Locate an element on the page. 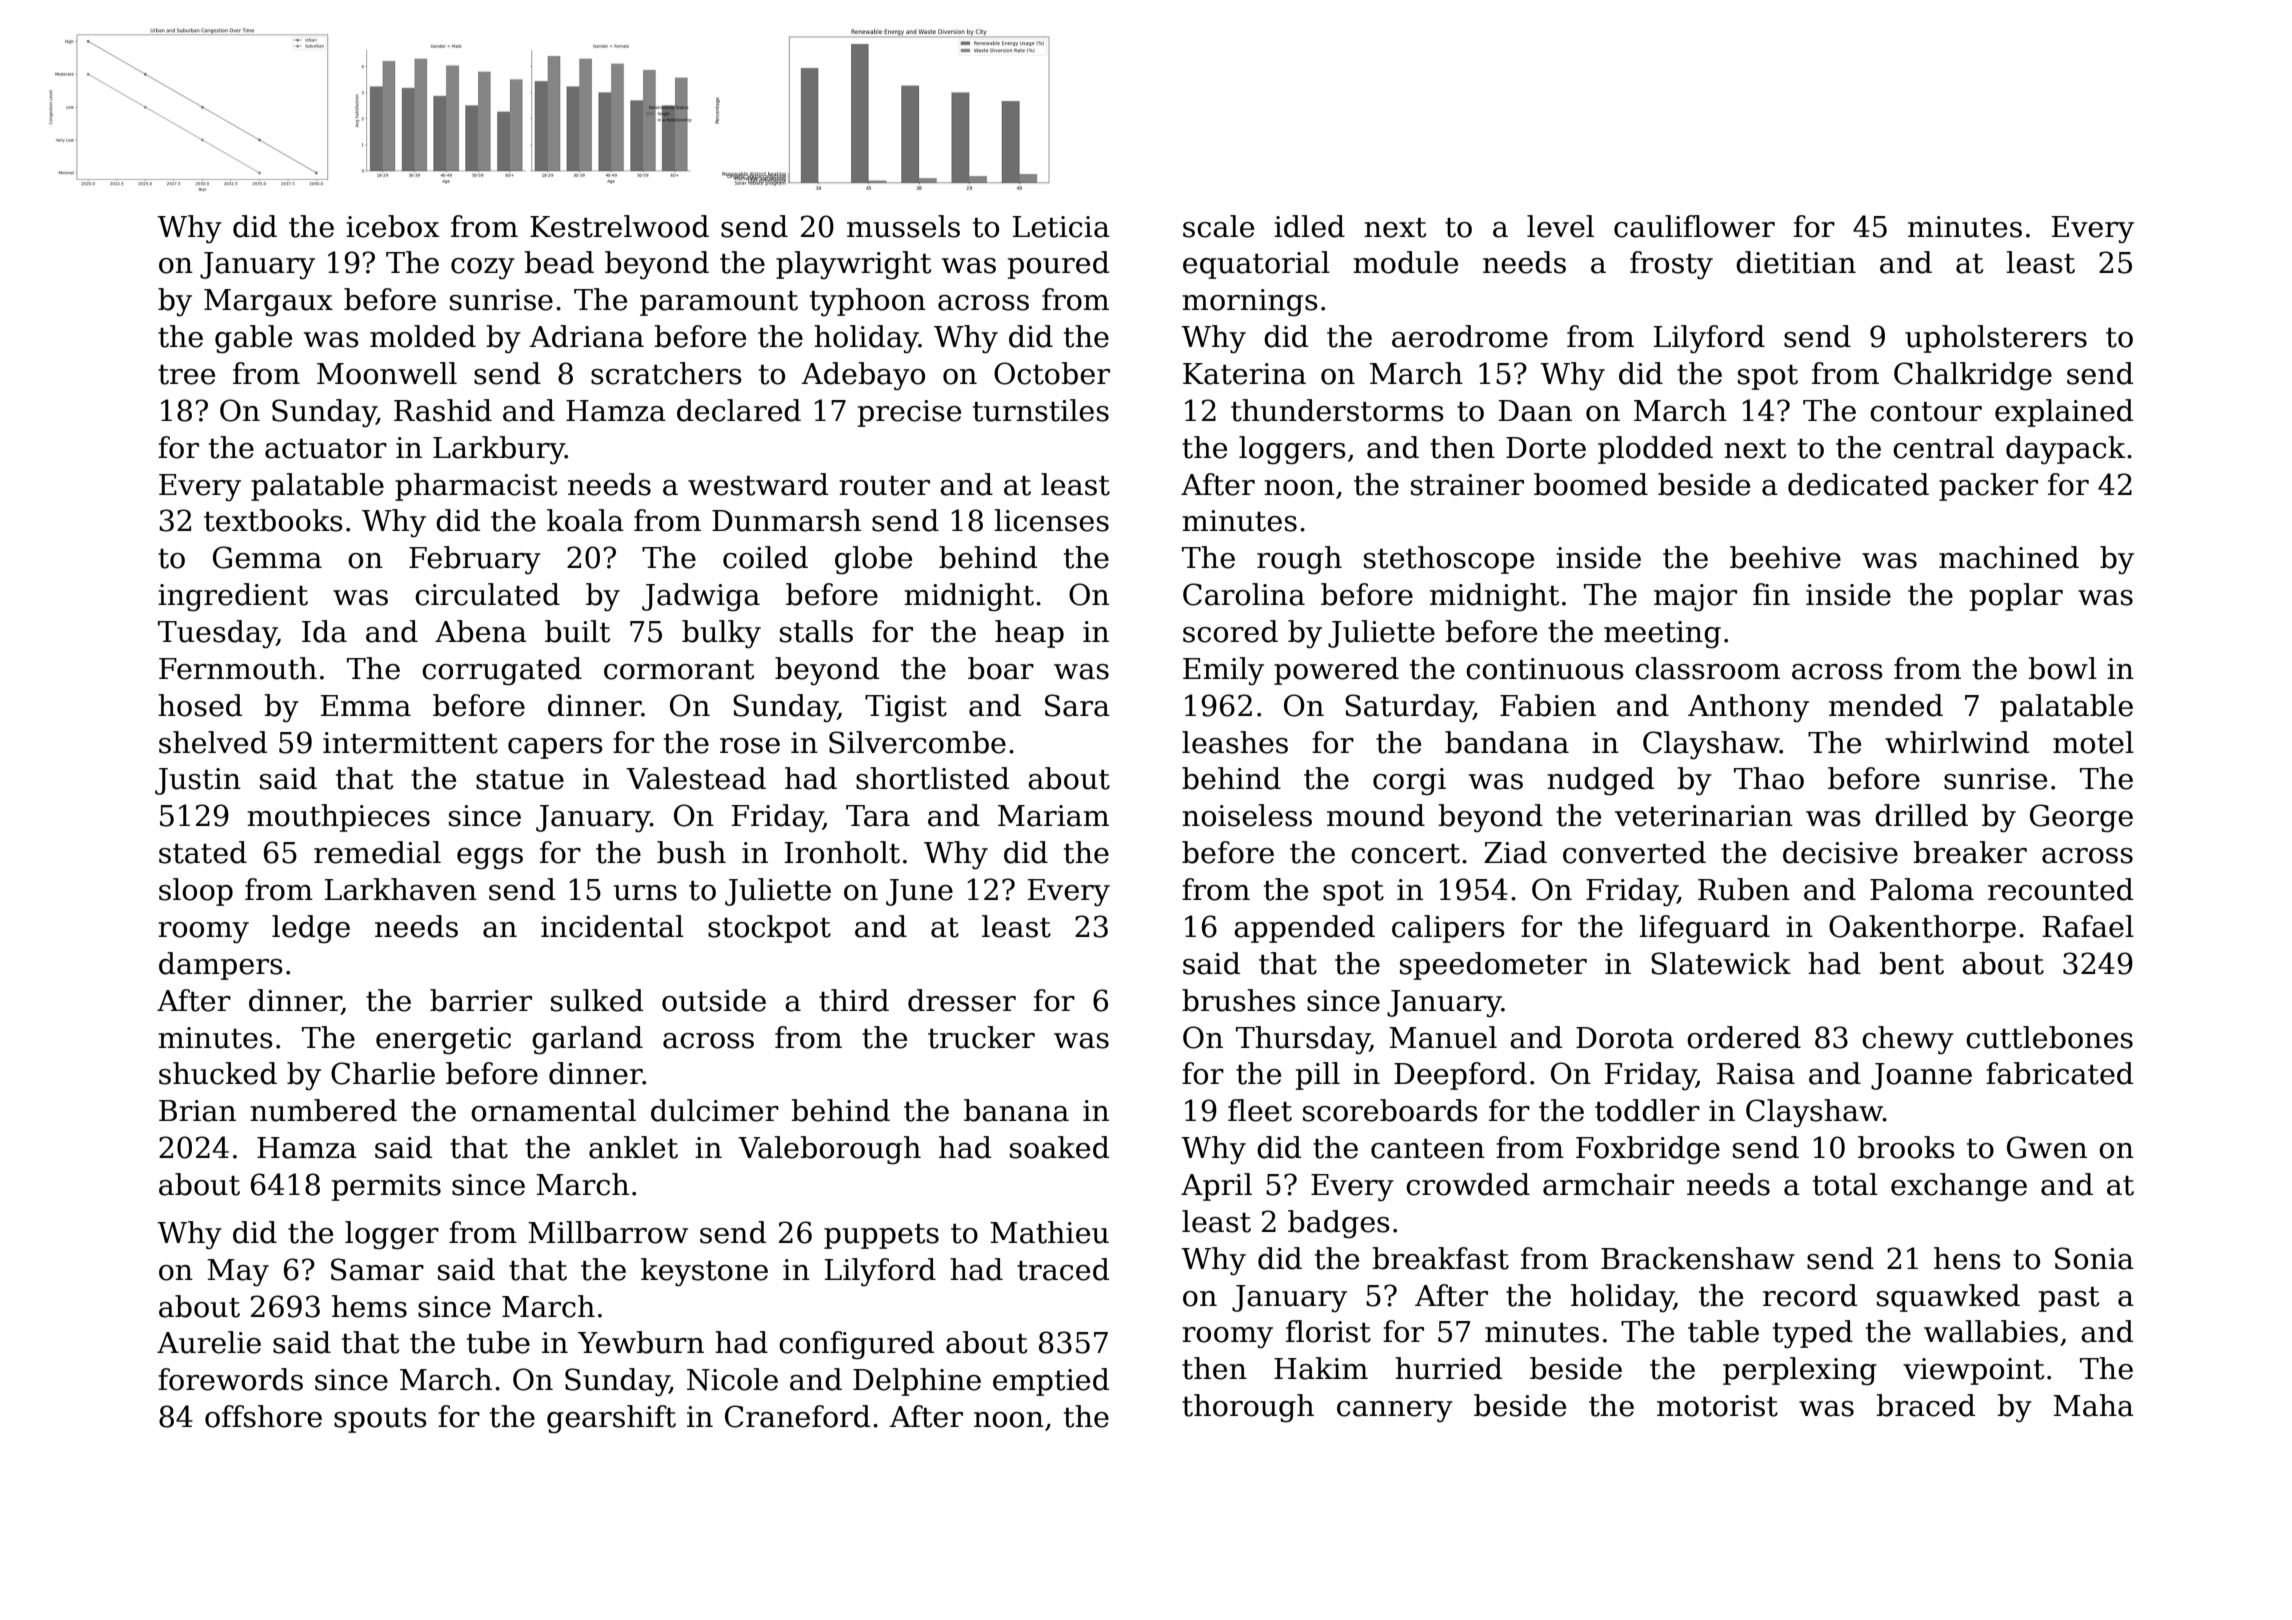 The height and width of the page is (1620, 2292). Mathieu is located at coordinates (1049, 1232).
